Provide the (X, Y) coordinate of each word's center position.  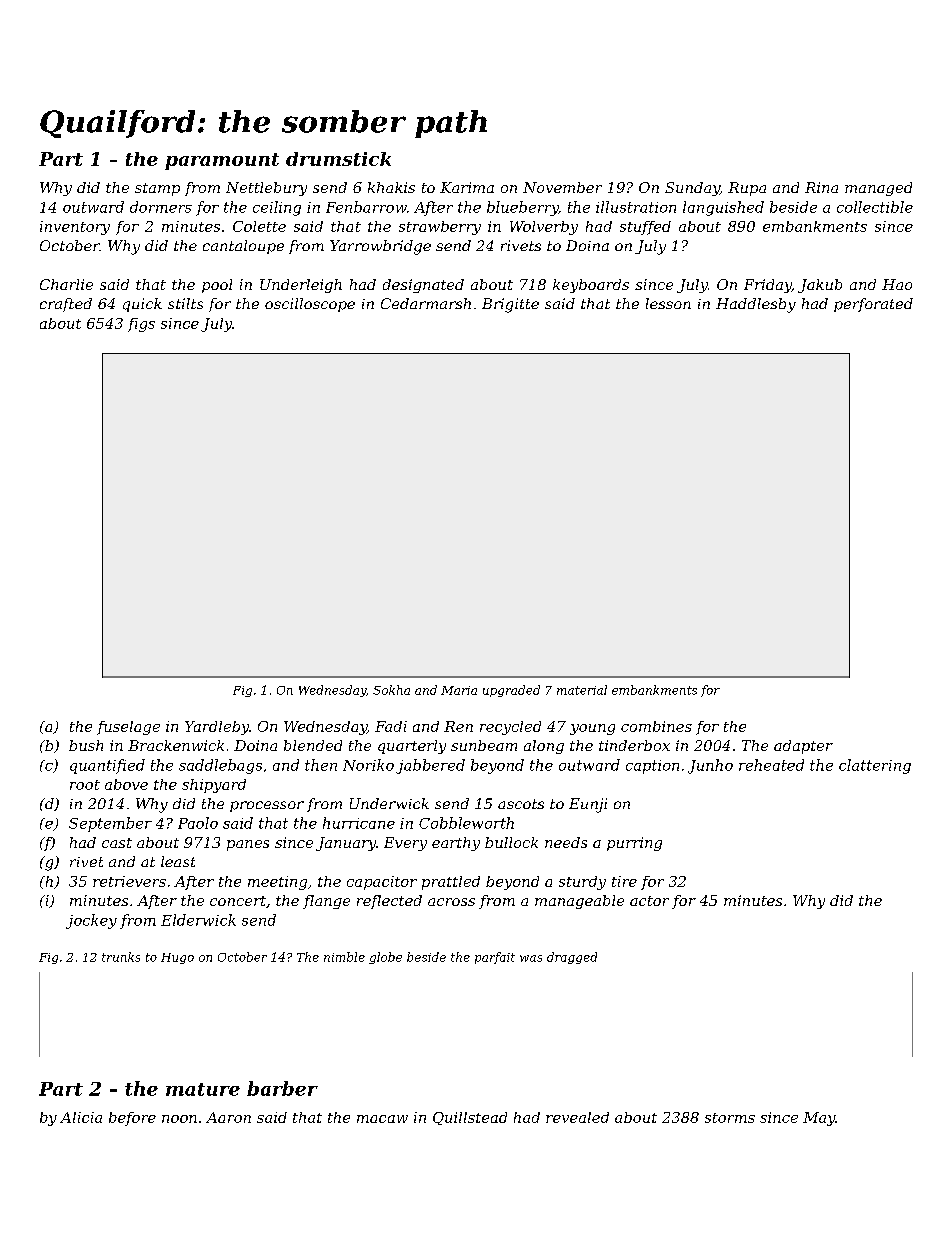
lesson (668, 303)
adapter (803, 747)
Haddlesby (756, 305)
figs (141, 325)
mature (203, 1089)
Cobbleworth (466, 823)
